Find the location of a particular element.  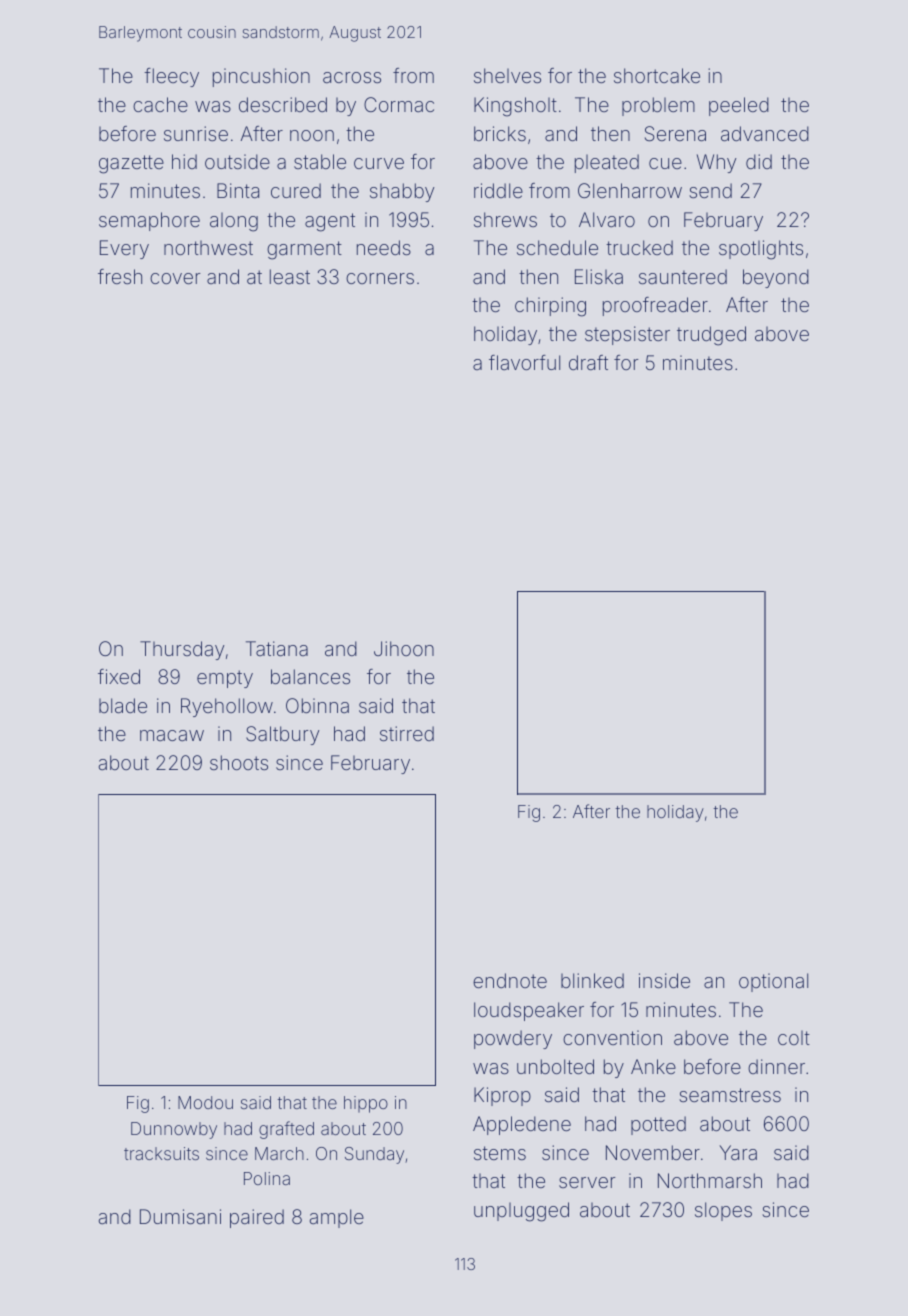

trudged is located at coordinates (711, 336).
